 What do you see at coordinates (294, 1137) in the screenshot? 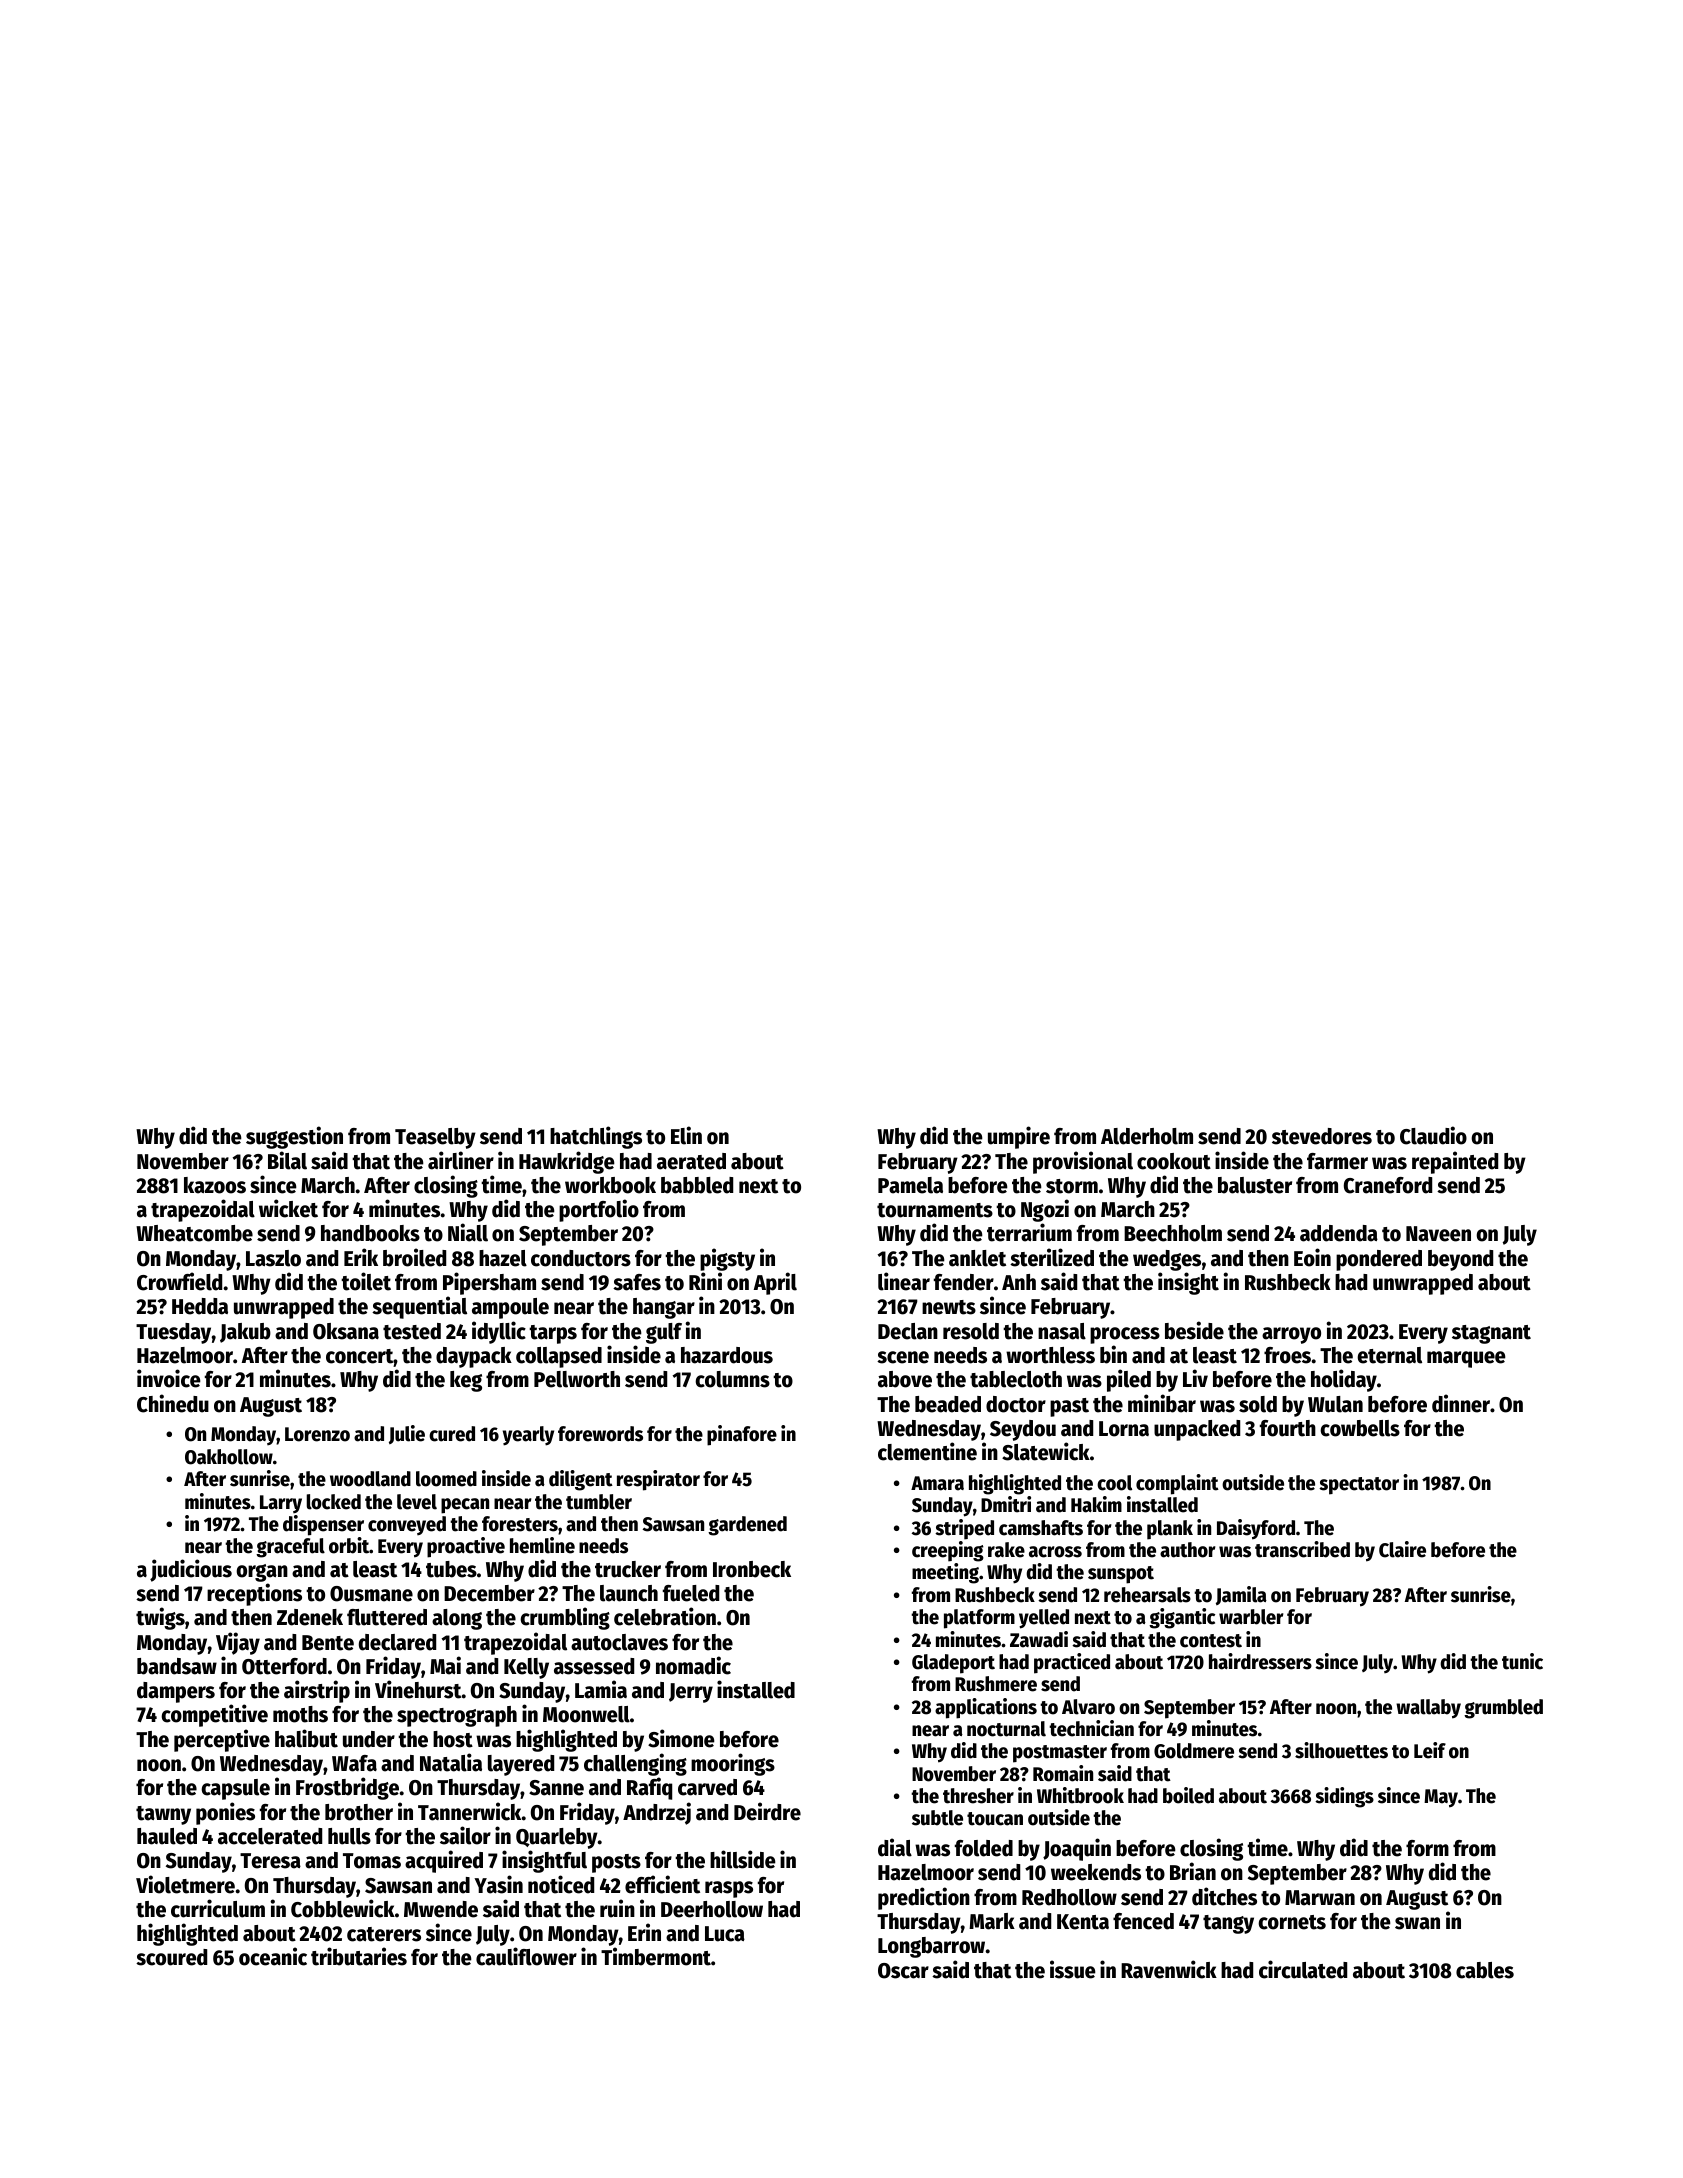
I see `suggestion` at bounding box center [294, 1137].
